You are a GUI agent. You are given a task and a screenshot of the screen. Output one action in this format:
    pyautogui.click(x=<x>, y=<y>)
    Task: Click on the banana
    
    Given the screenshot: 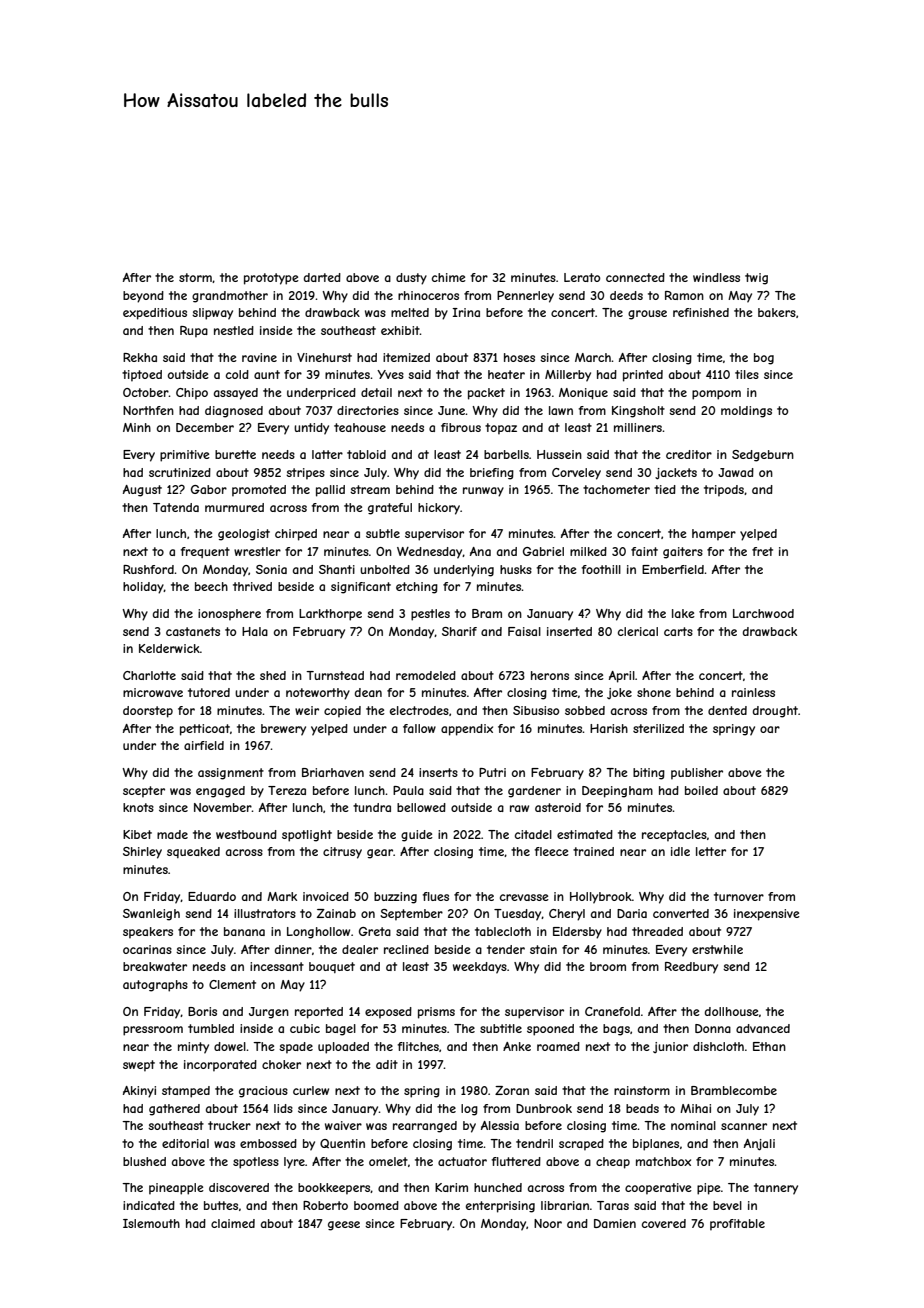 What is the action you would take?
    pyautogui.click(x=244, y=931)
